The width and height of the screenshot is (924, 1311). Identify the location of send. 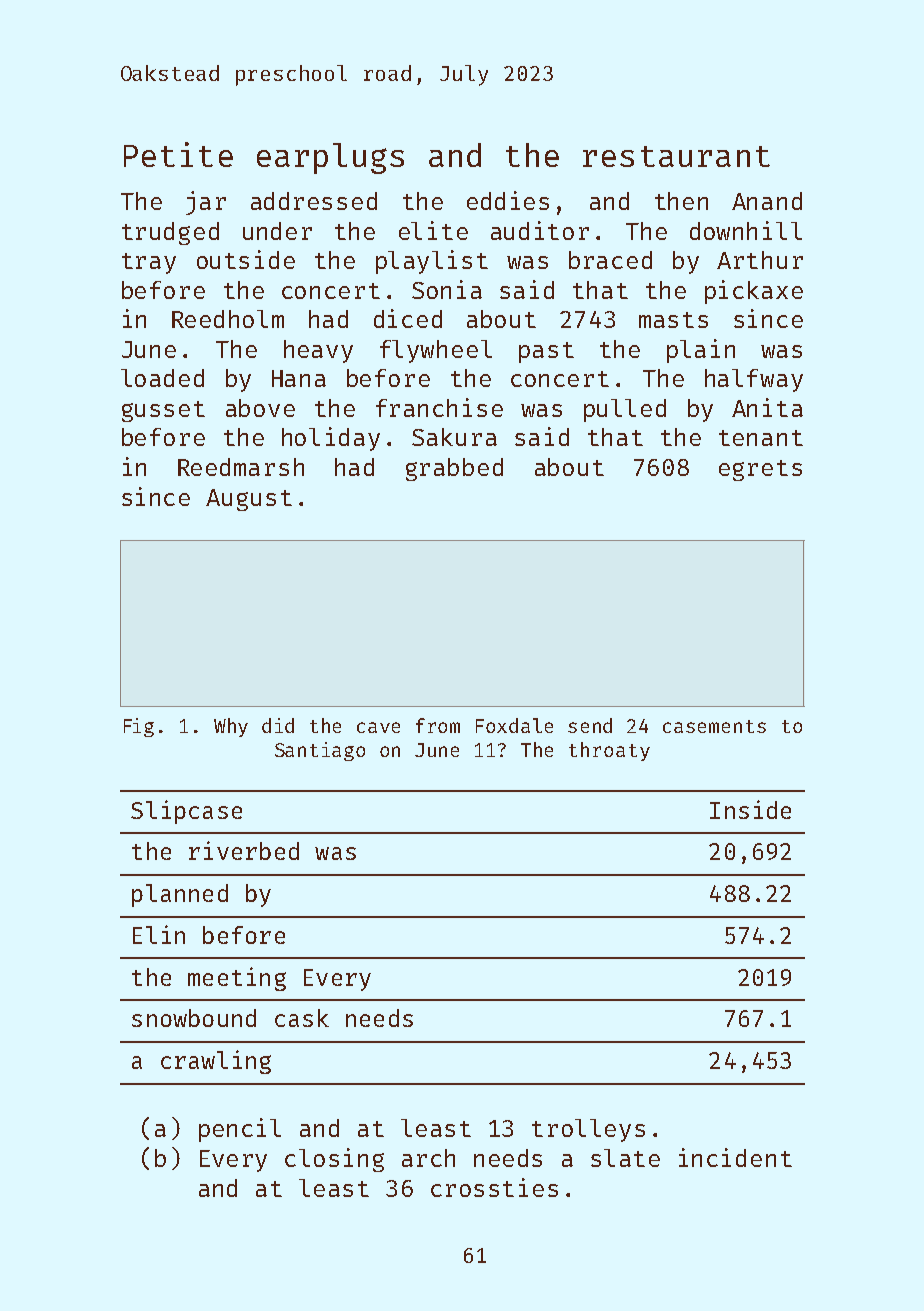
(590, 725).
